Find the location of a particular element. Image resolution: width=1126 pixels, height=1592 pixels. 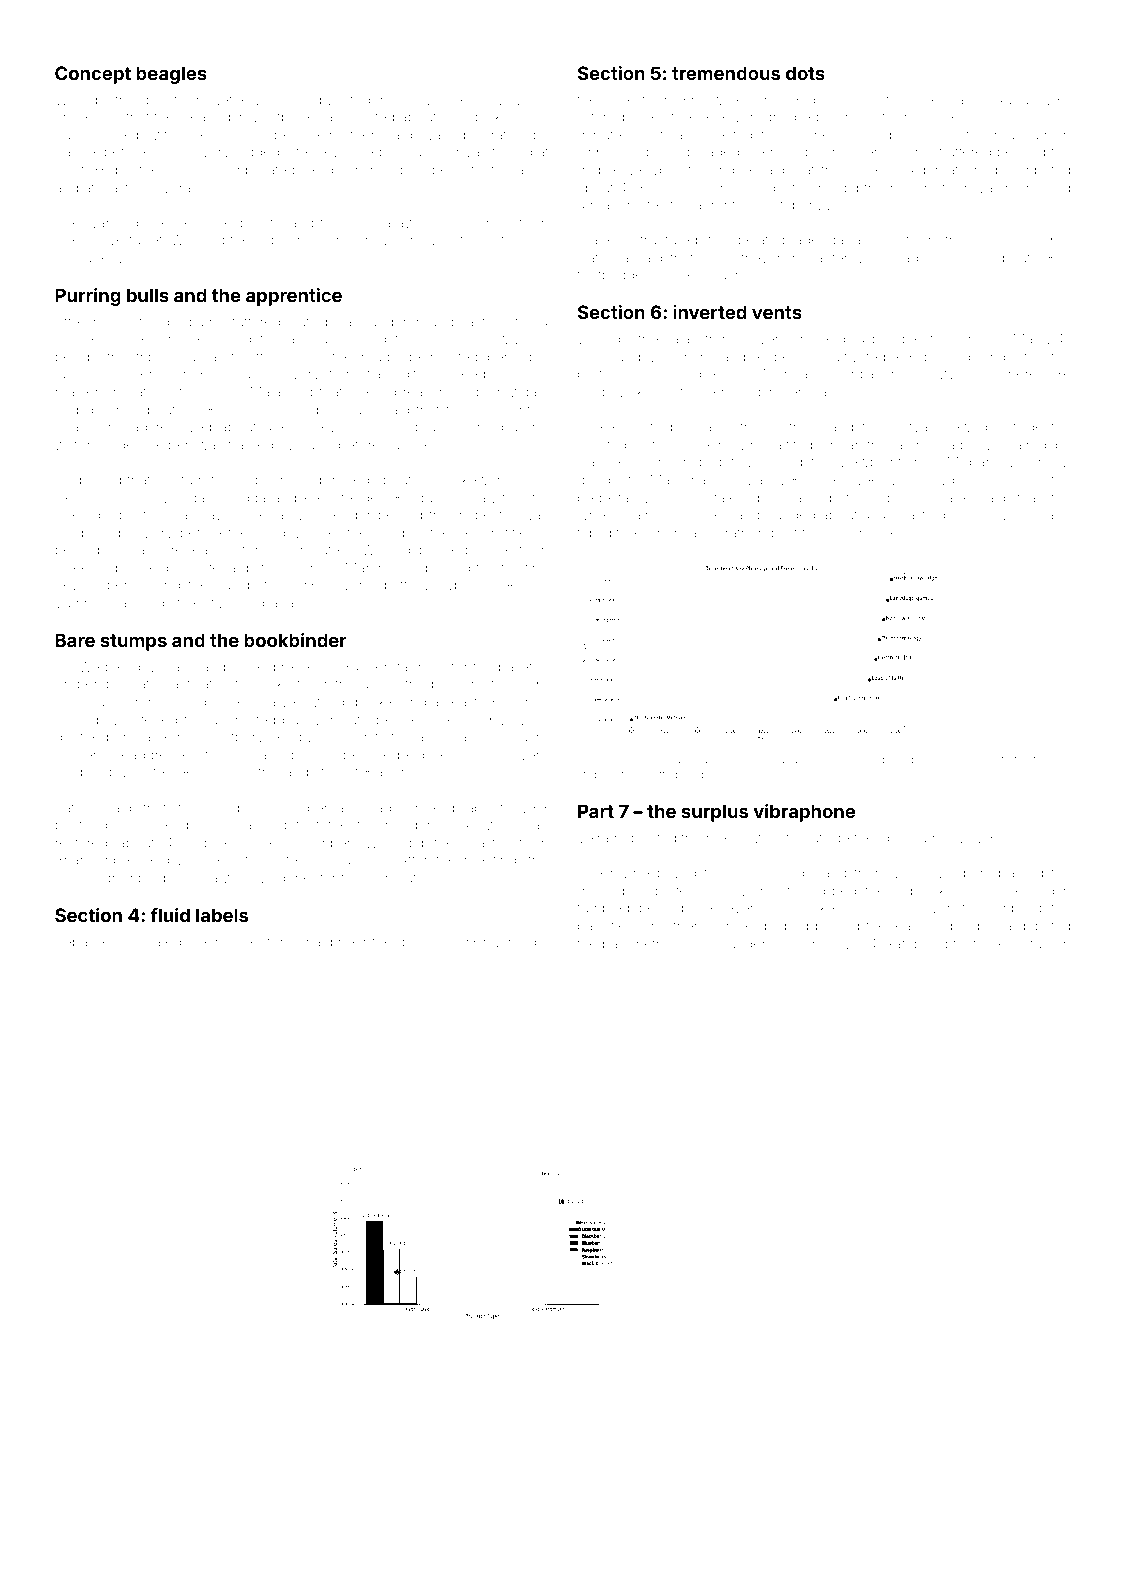

Lanternwick is located at coordinates (847, 257).
